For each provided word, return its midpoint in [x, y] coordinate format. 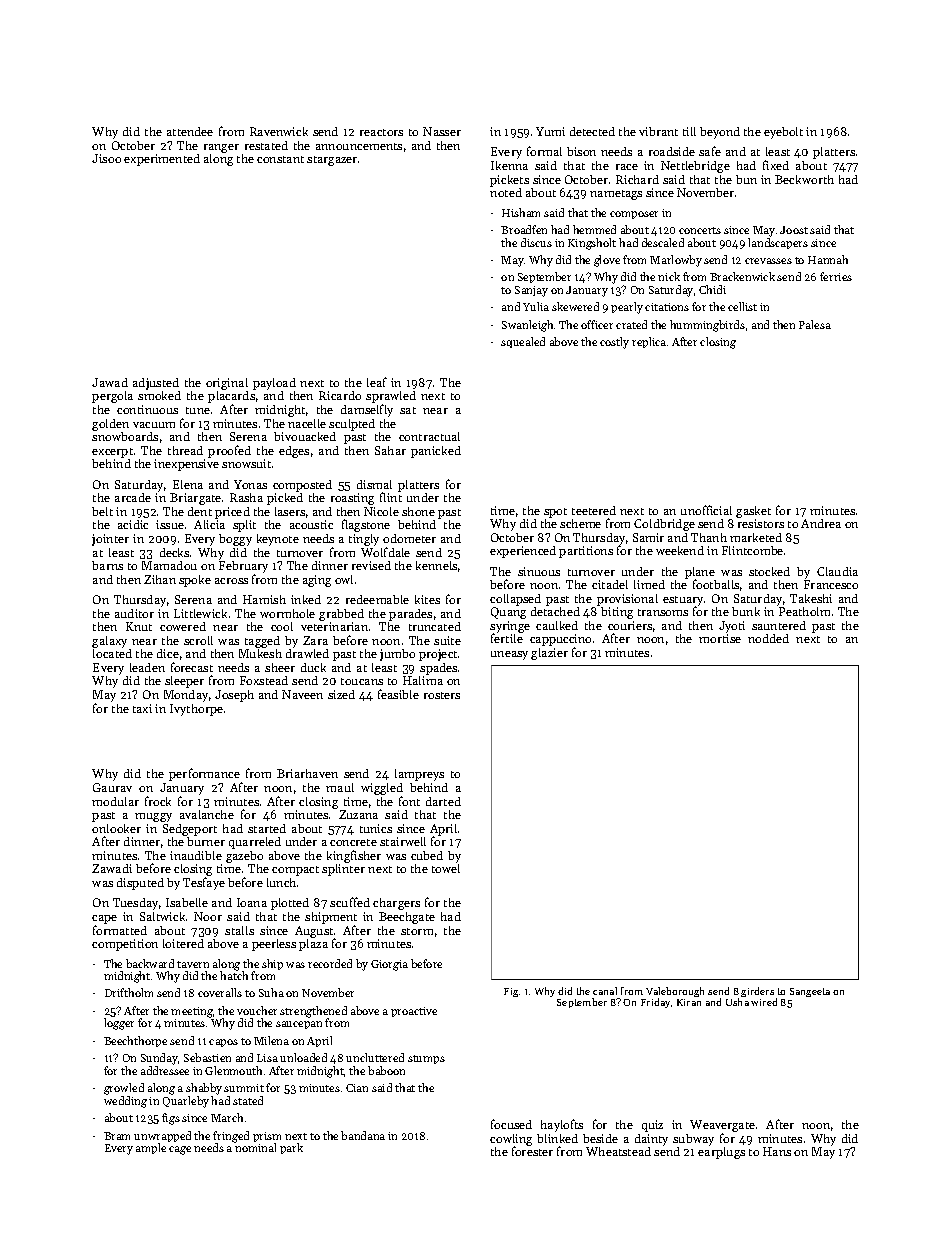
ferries [836, 276]
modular [115, 801]
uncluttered [375, 1057]
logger [119, 1024]
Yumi [550, 131]
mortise [720, 638]
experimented [162, 160]
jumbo [397, 655]
